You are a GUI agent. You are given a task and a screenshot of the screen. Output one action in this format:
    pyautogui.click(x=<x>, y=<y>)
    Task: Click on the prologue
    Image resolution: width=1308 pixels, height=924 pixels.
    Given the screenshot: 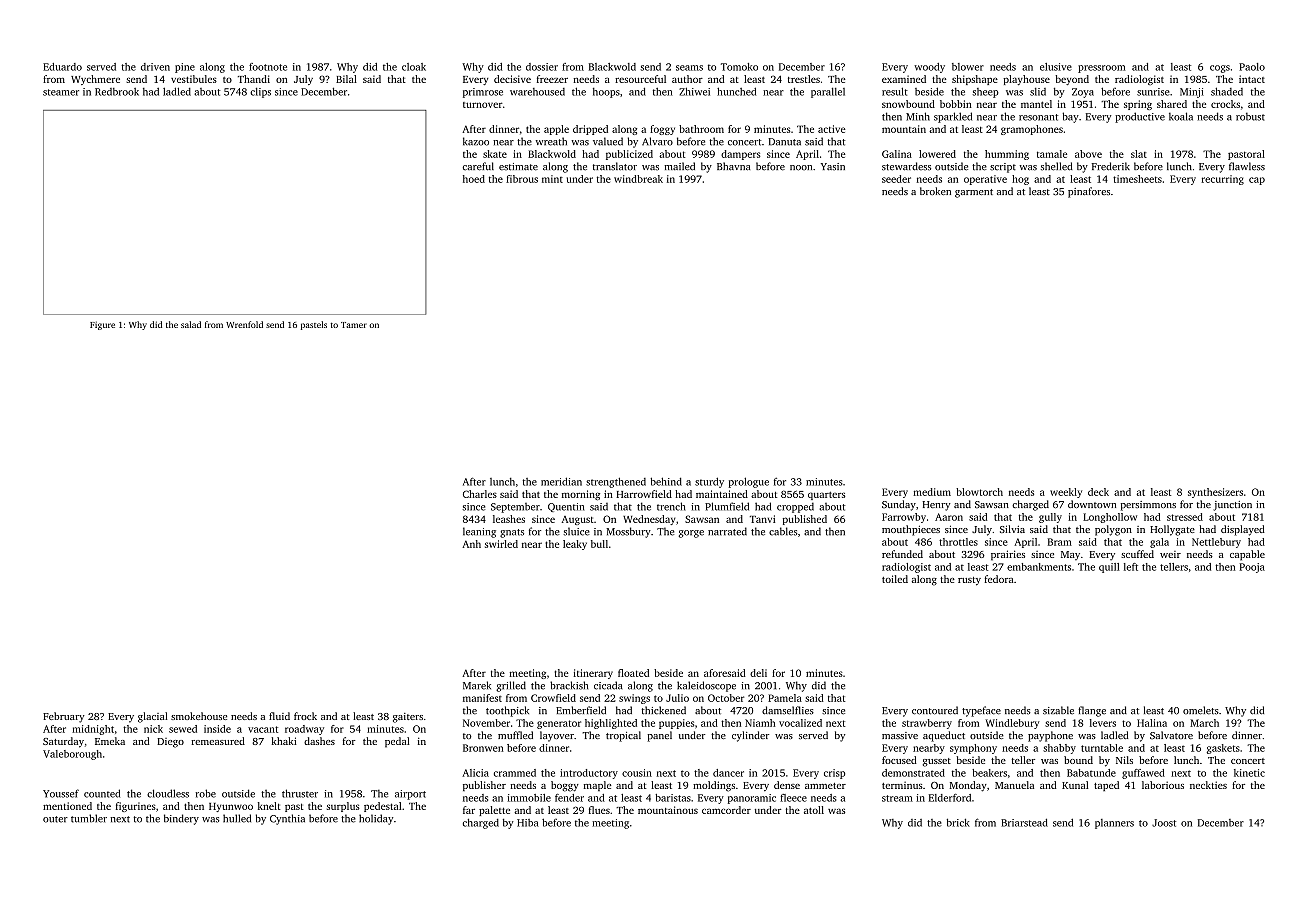 What is the action you would take?
    pyautogui.click(x=749, y=482)
